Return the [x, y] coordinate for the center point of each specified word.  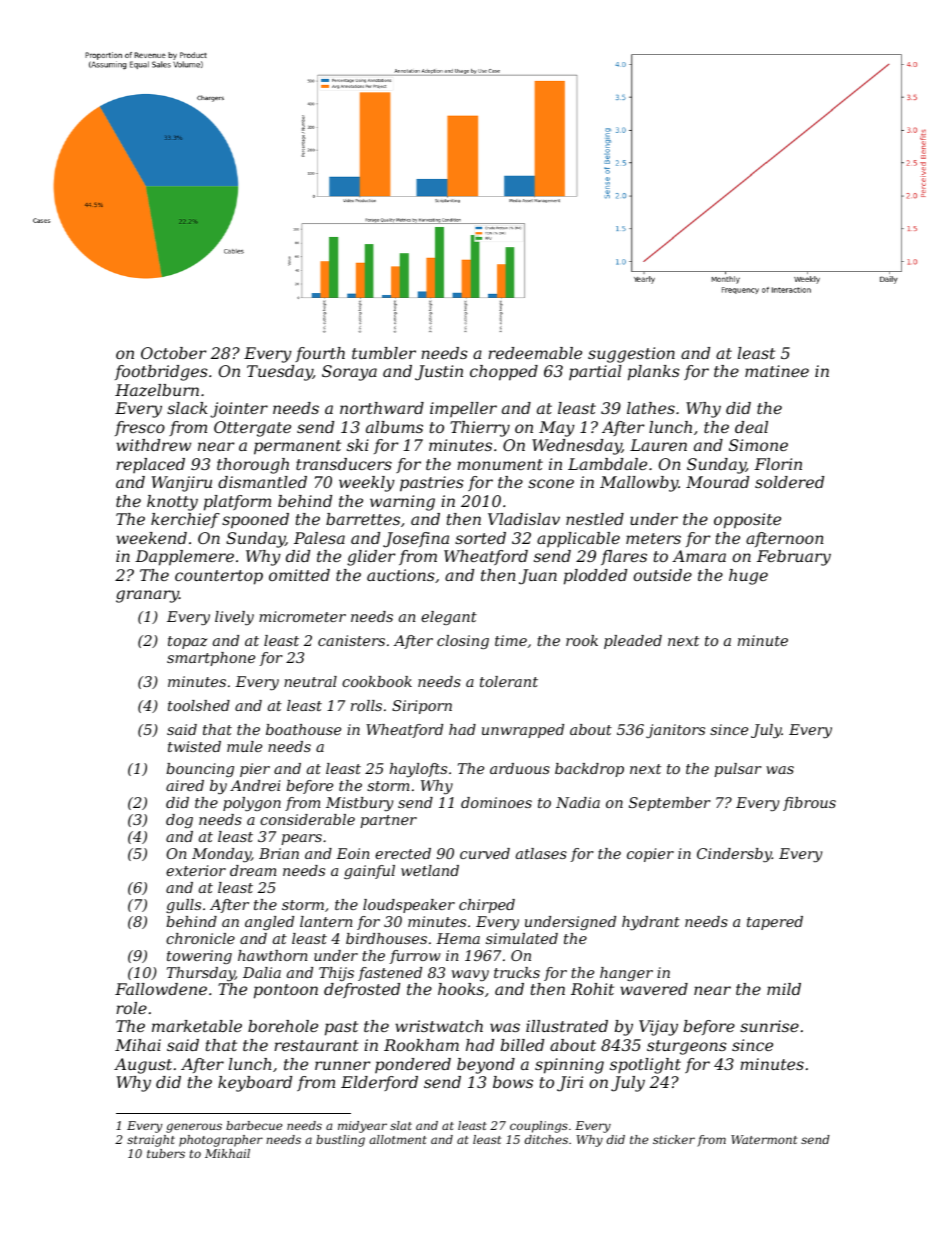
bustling [340, 1141]
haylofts [418, 770]
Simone [758, 445]
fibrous [809, 804]
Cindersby [734, 855]
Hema [458, 938]
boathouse [303, 729]
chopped [504, 373]
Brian [279, 853]
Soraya [349, 373]
